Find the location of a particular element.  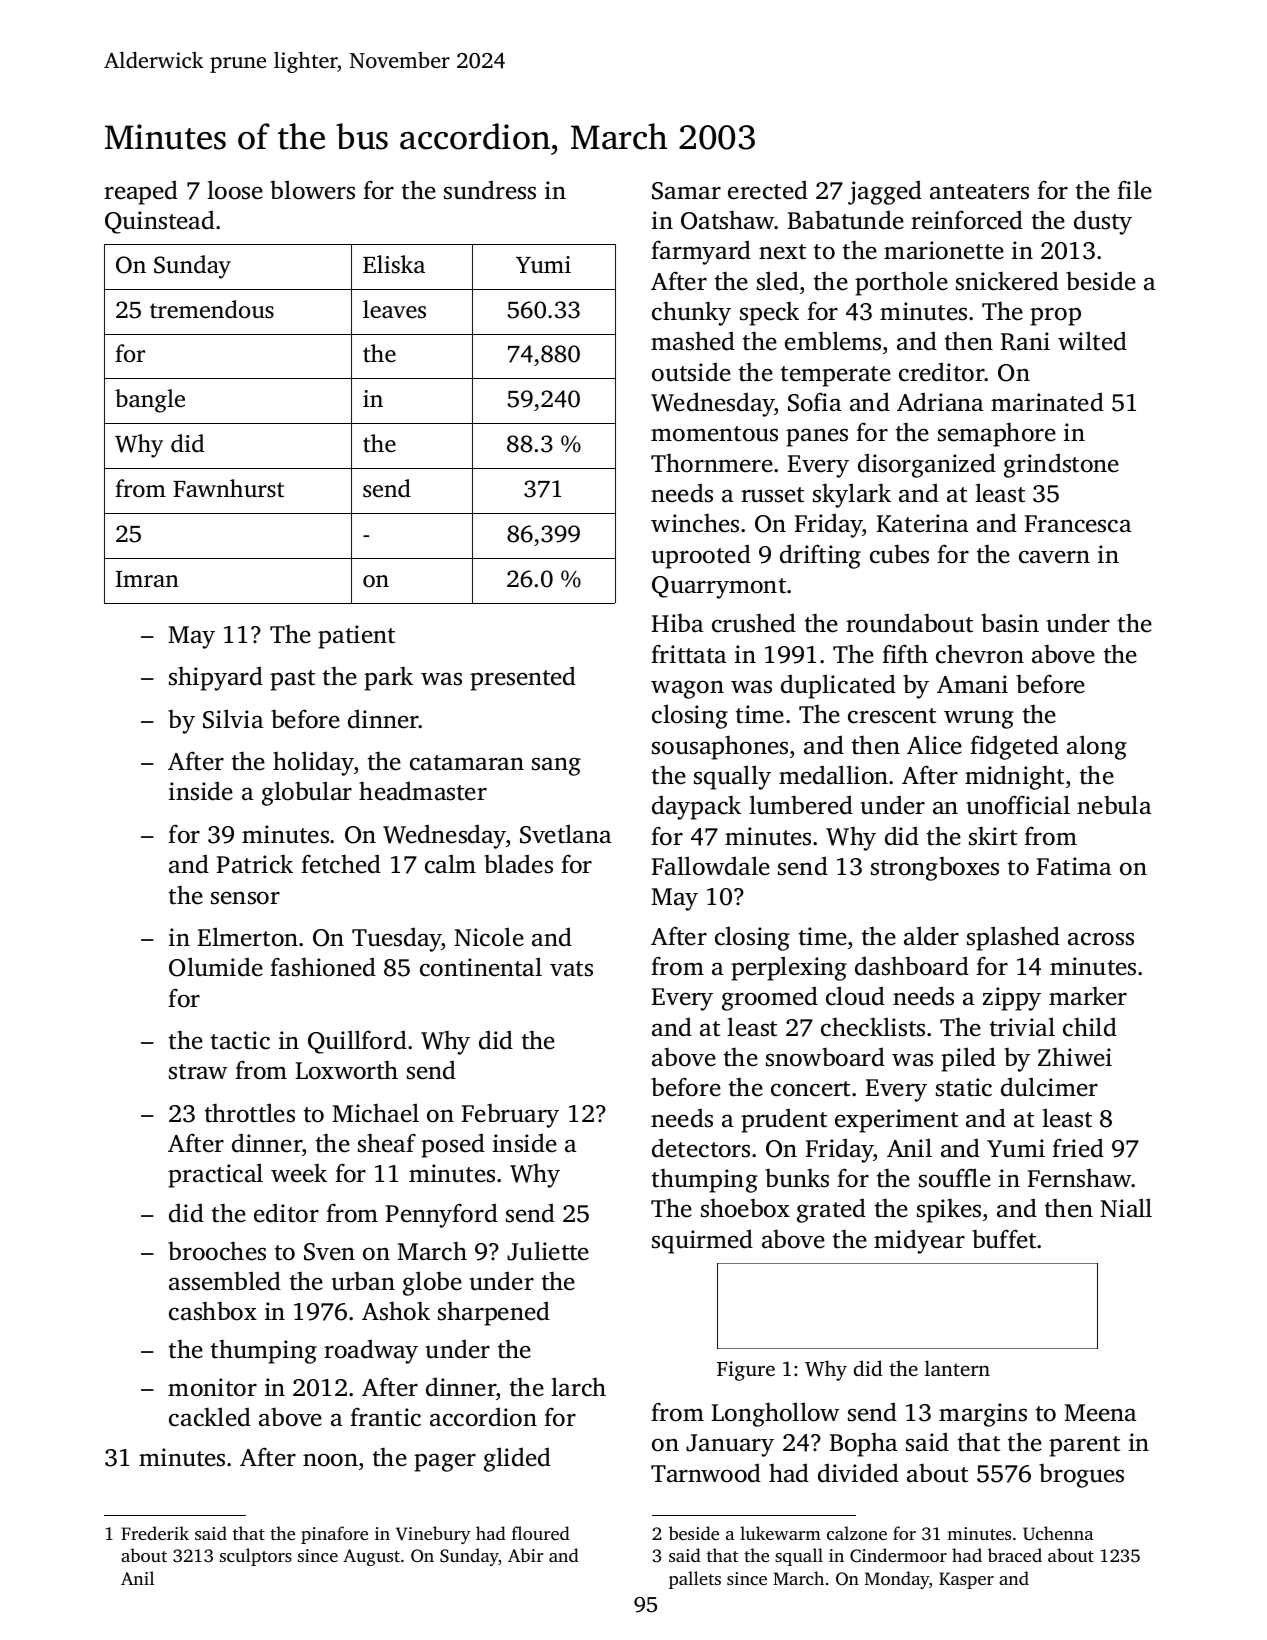

file is located at coordinates (1134, 190).
